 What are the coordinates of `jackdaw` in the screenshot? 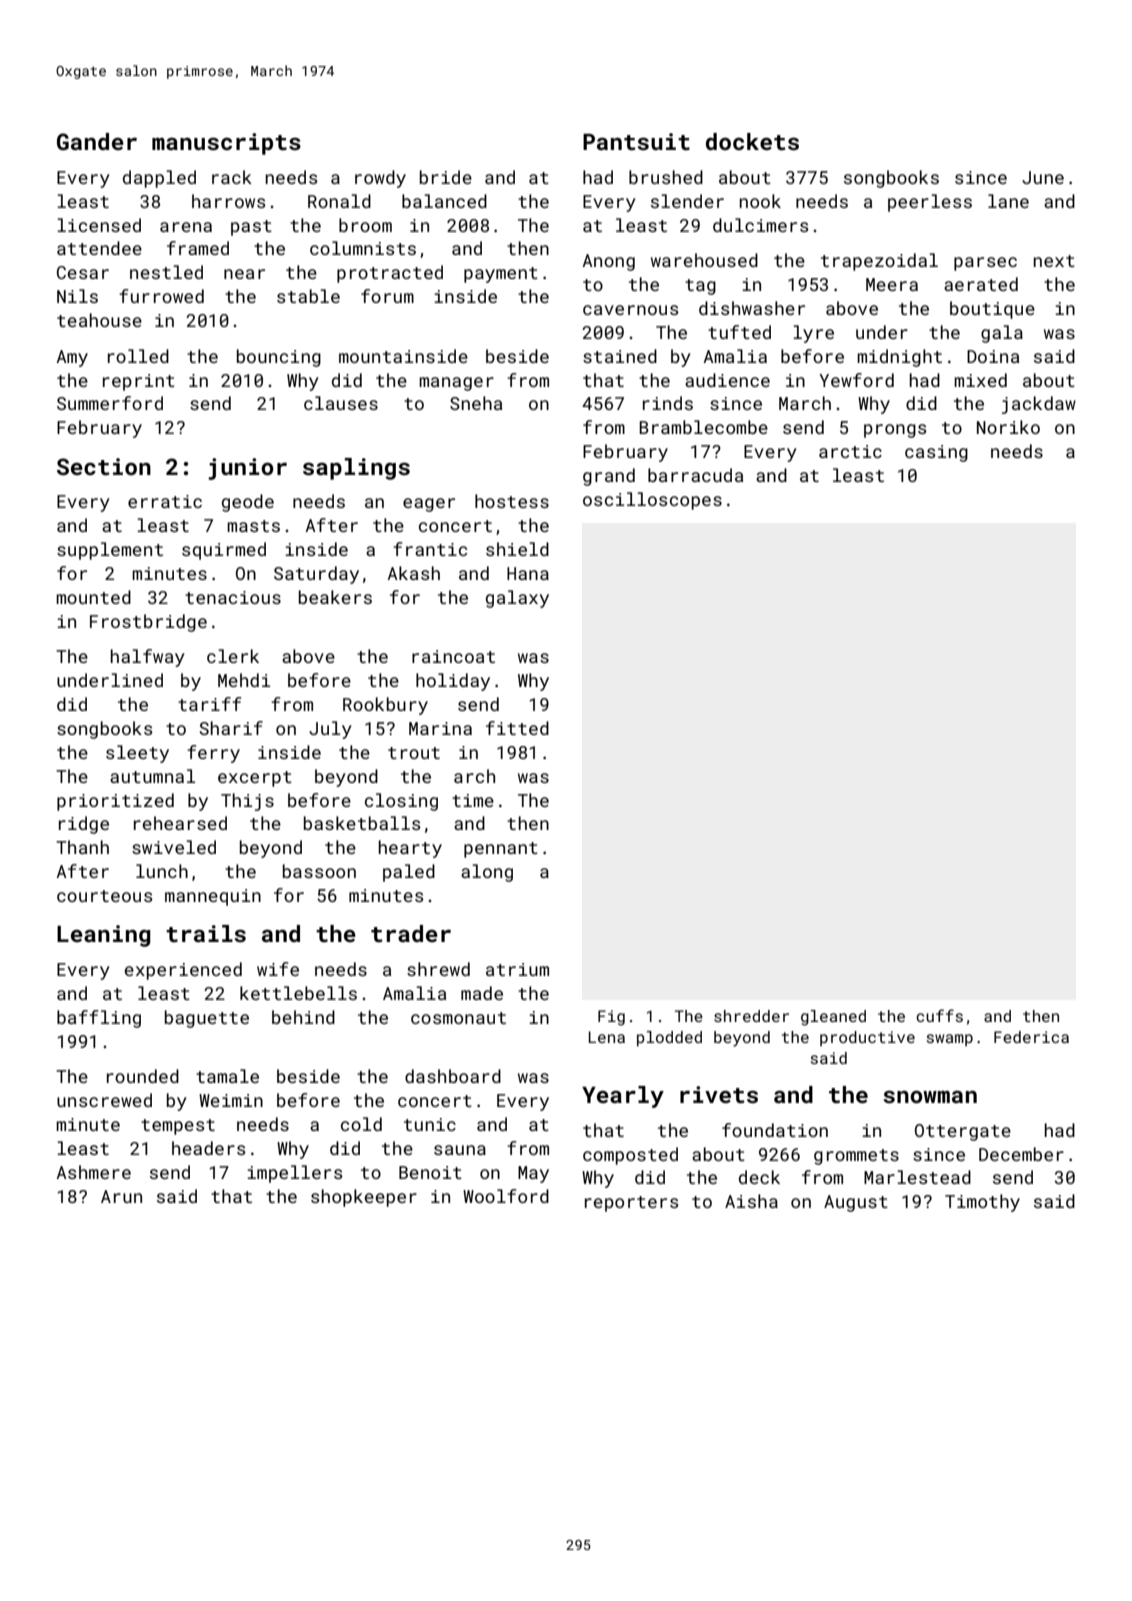 It's located at (1039, 405).
